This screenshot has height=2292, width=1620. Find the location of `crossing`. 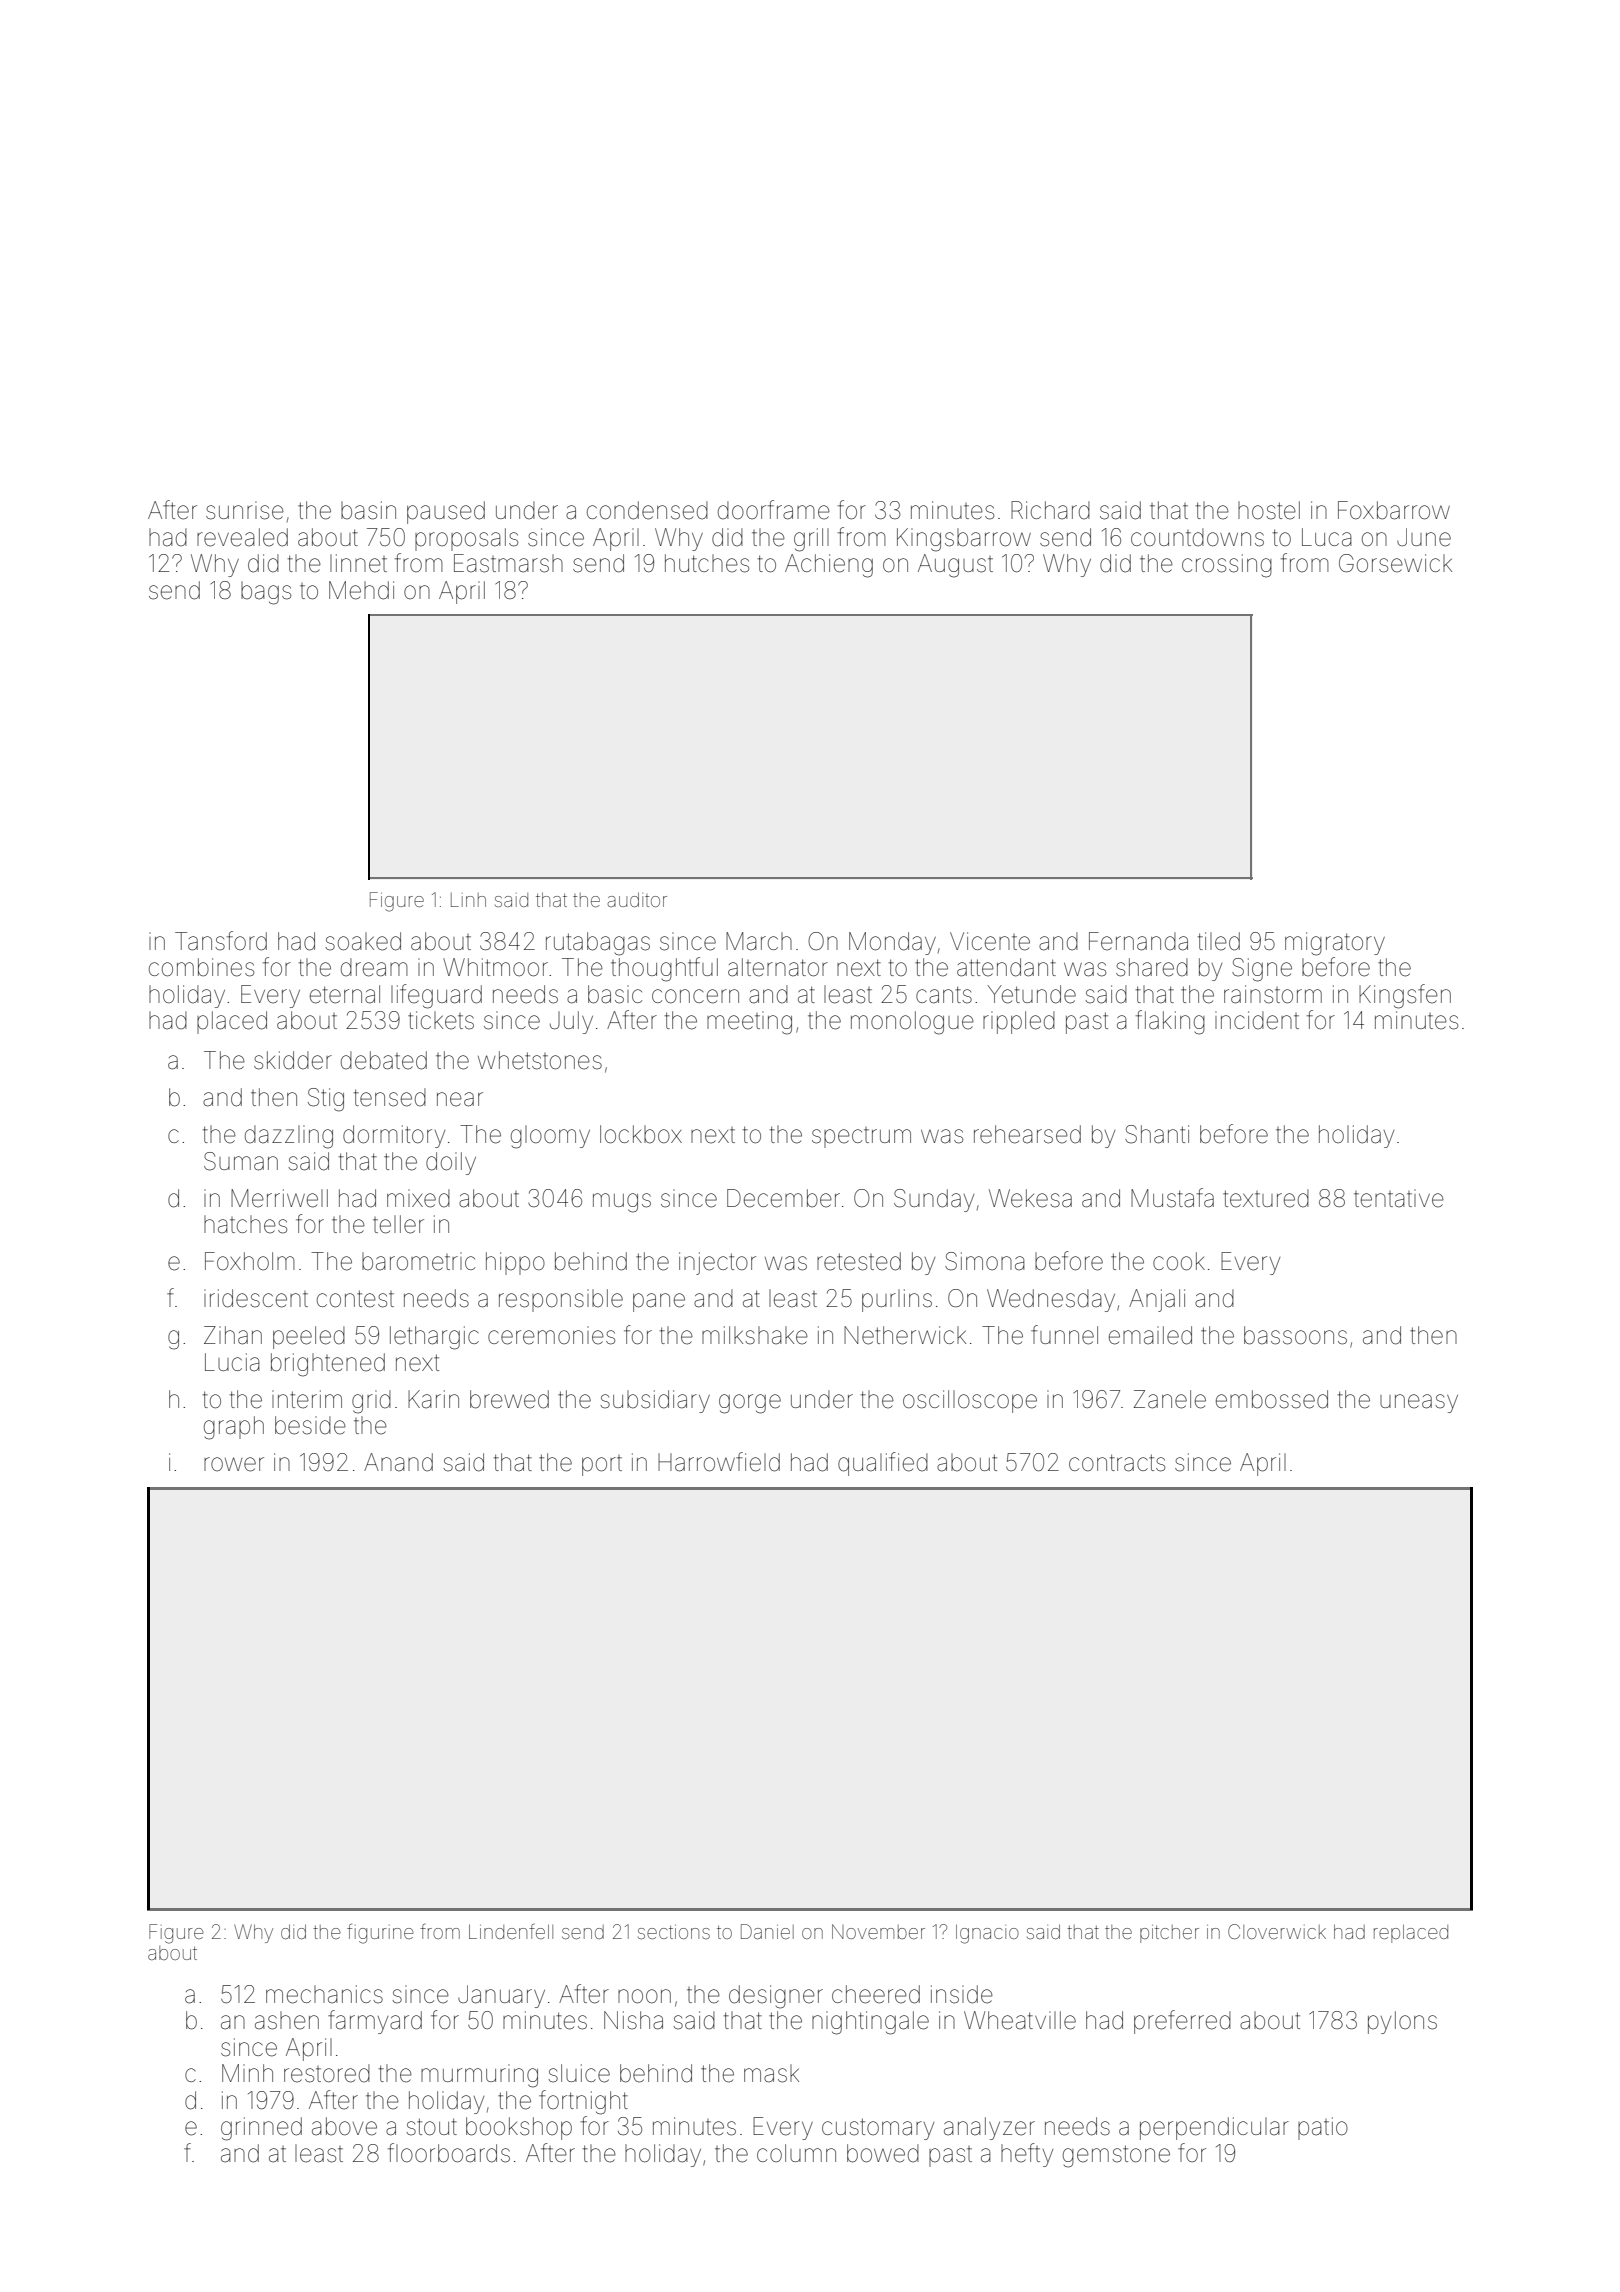

crossing is located at coordinates (1227, 566).
